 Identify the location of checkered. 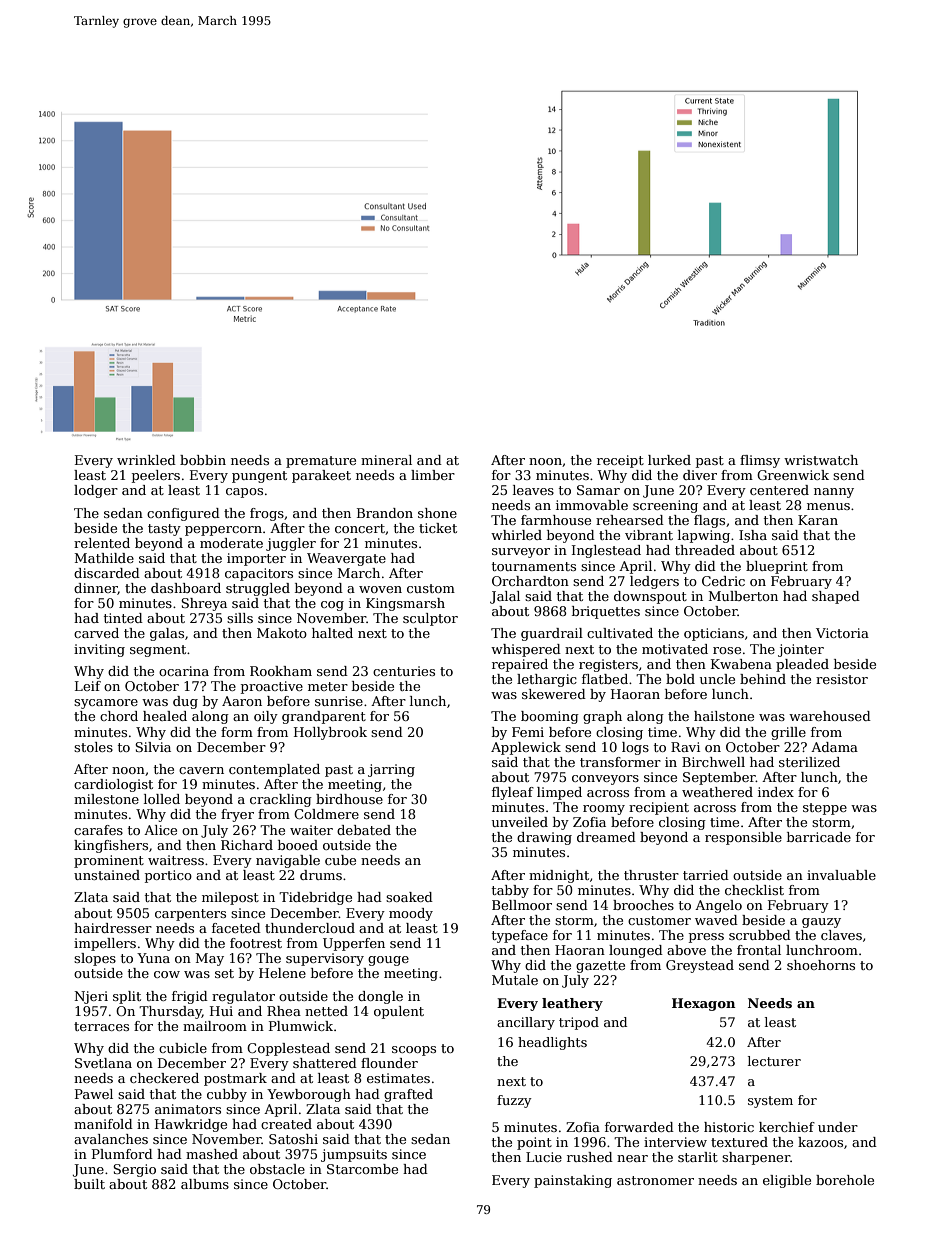
(164, 1078).
